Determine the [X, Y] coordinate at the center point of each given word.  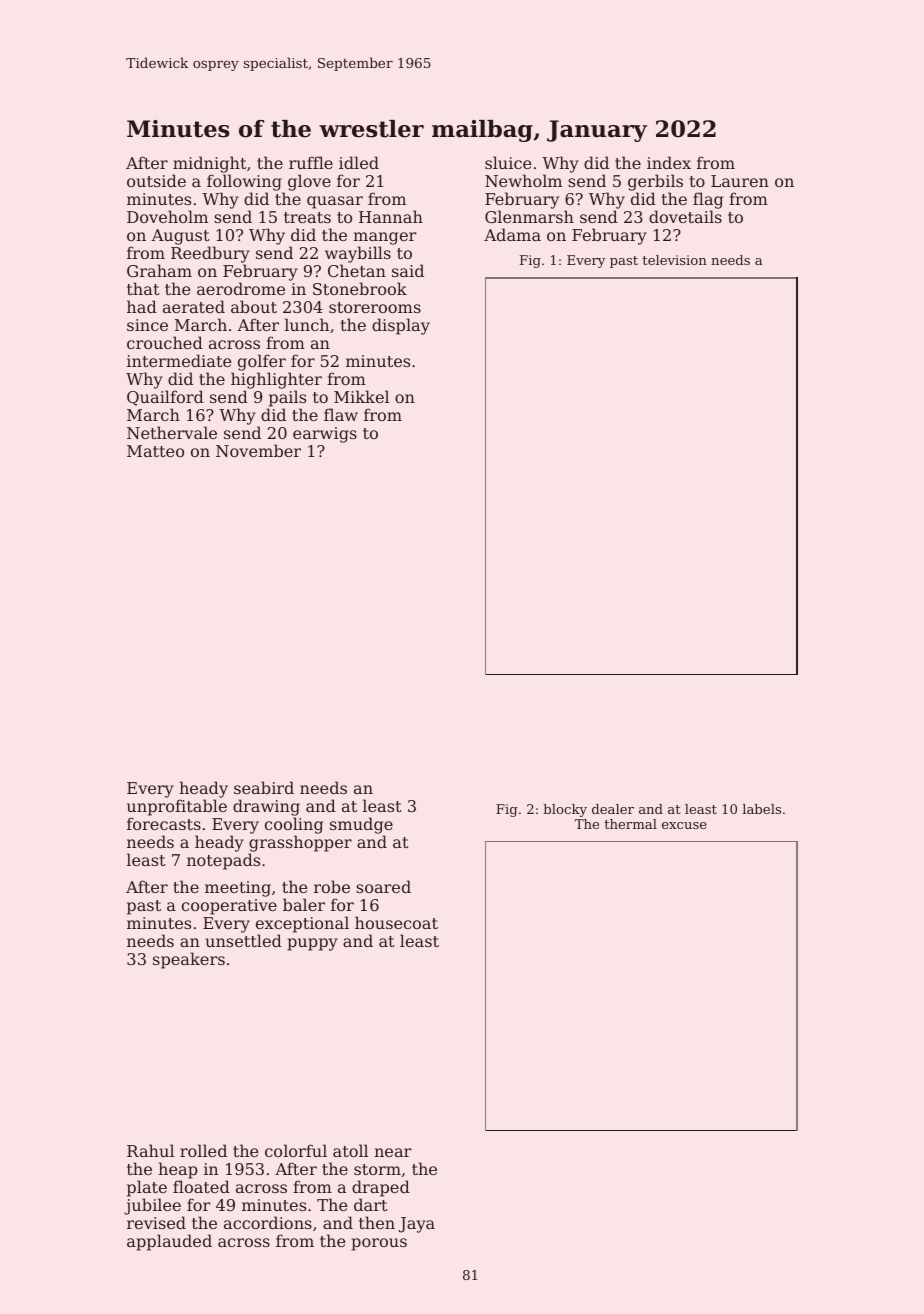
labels [761, 809]
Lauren [740, 181]
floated [201, 1186]
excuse [684, 825]
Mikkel [361, 396]
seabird [264, 787]
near [393, 1152]
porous [379, 1244]
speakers [189, 960]
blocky [565, 810]
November [258, 450]
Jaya [417, 1225]
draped [381, 1188]
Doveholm [167, 216]
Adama [512, 234]
